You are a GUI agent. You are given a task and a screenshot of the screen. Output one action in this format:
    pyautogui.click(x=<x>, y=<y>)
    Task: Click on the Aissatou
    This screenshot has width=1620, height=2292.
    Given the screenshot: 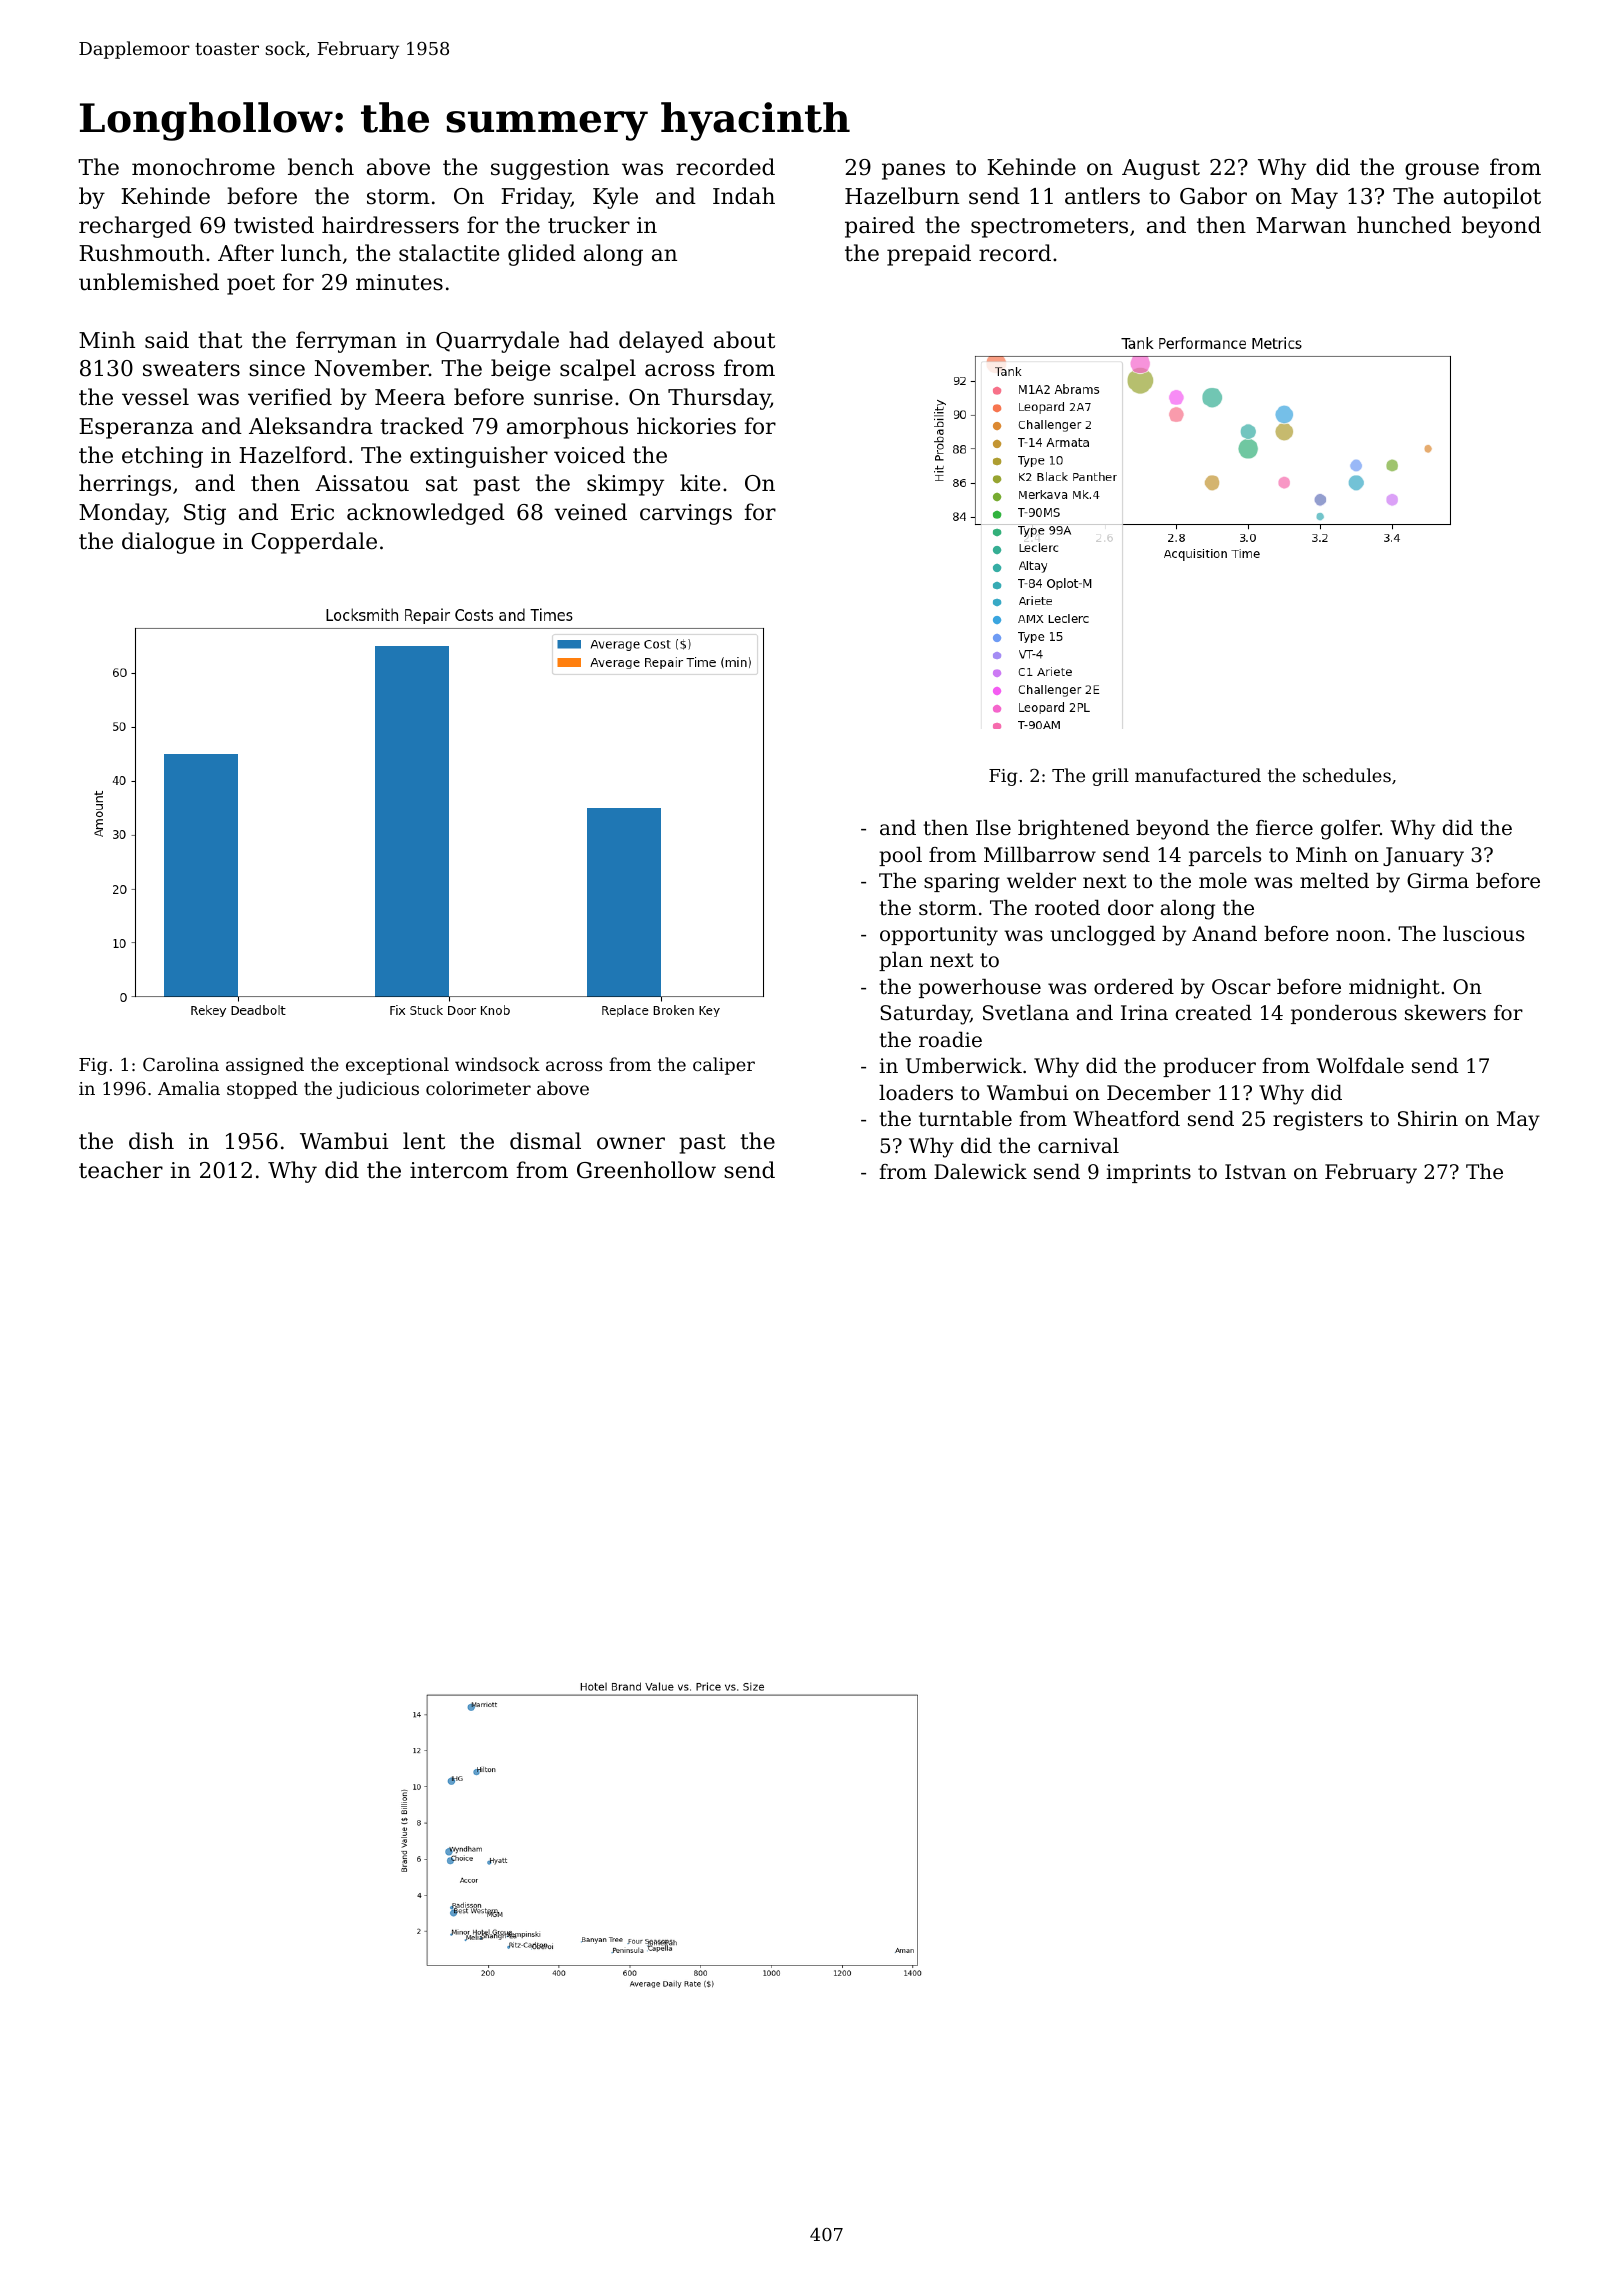 What is the action you would take?
    pyautogui.click(x=362, y=483)
